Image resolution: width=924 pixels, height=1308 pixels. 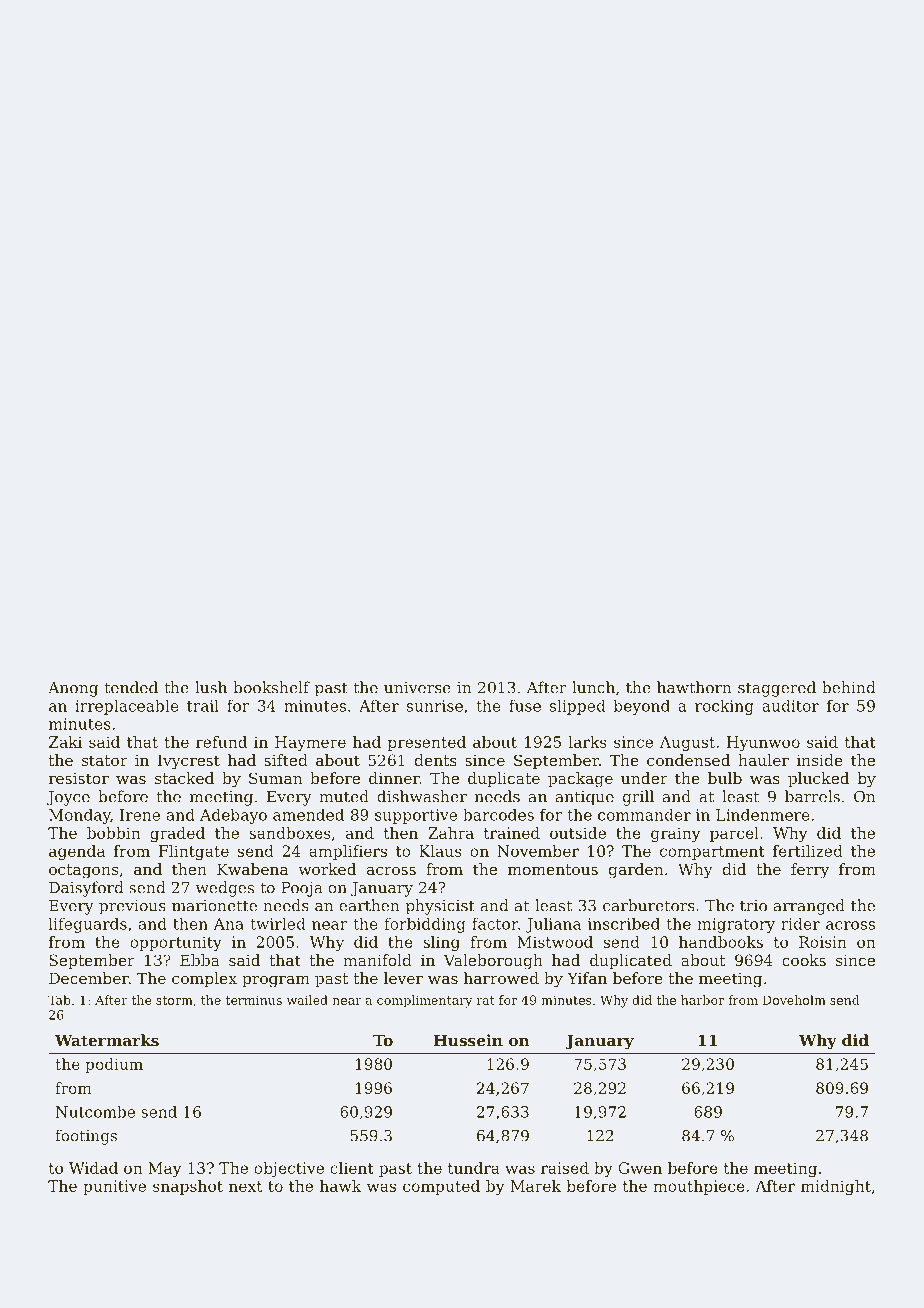 What do you see at coordinates (820, 760) in the page?
I see `inside` at bounding box center [820, 760].
